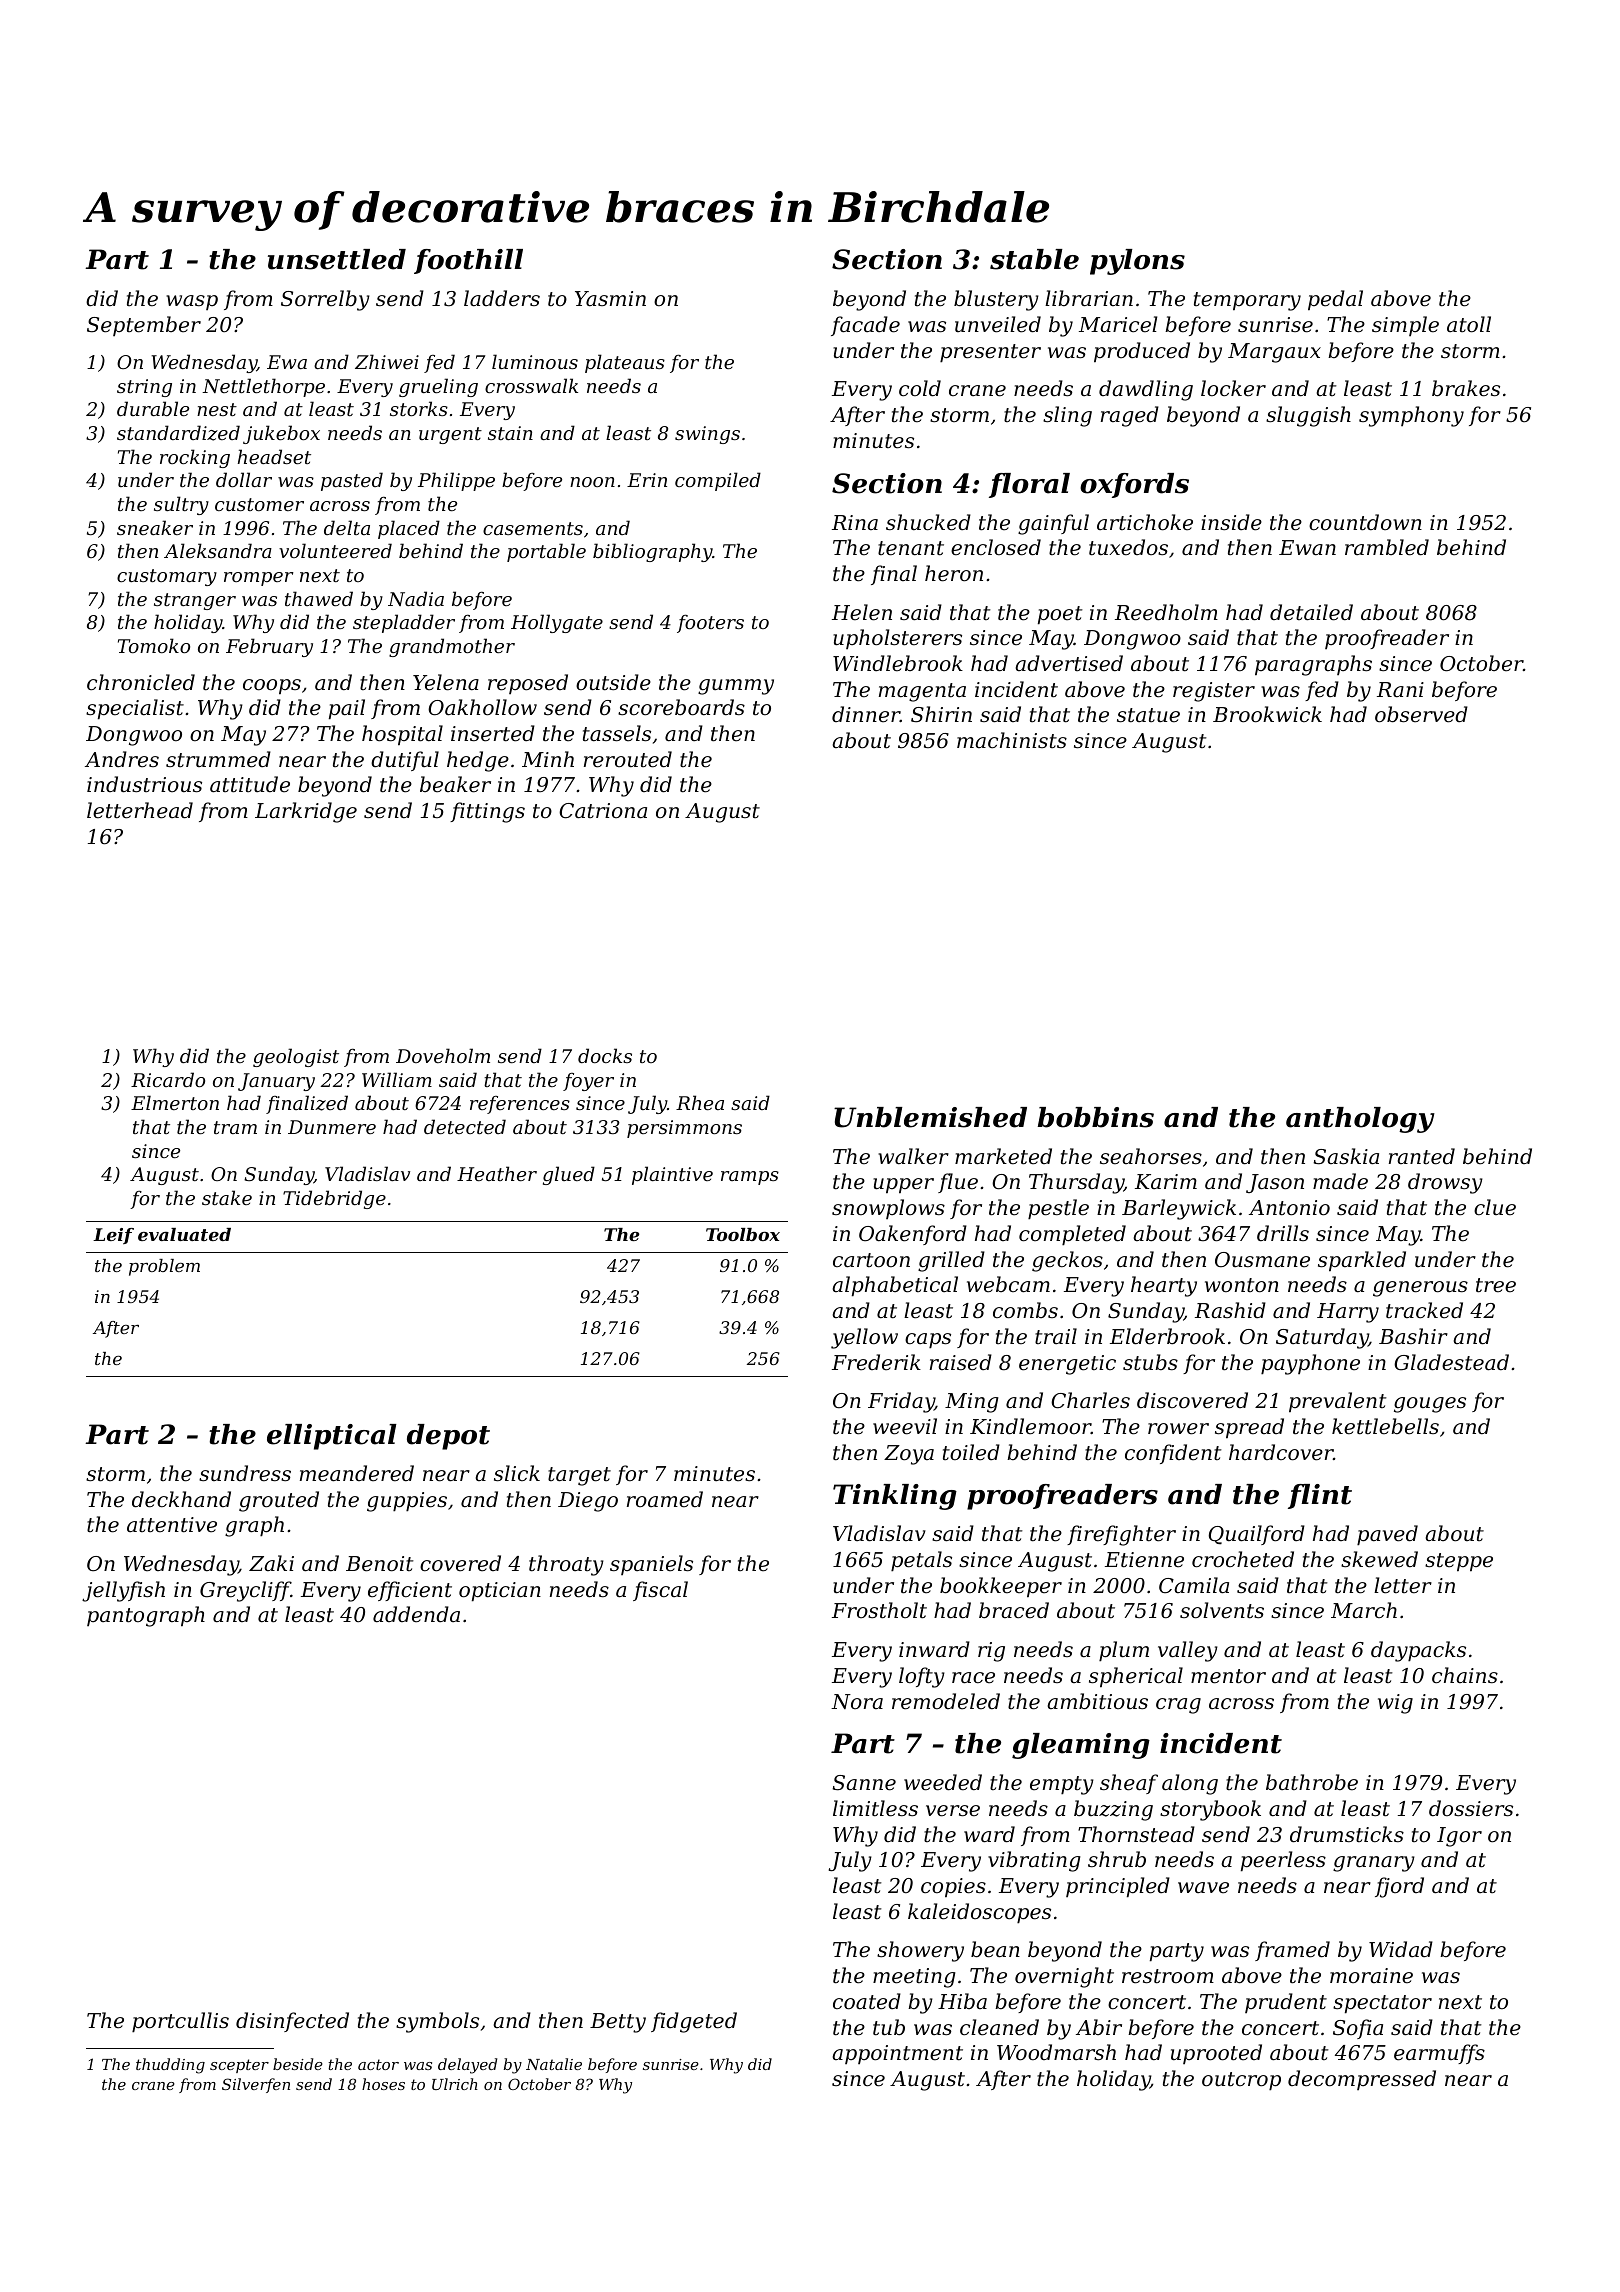 This document has height=2292, width=1620. What do you see at coordinates (1496, 1285) in the document?
I see `tree` at bounding box center [1496, 1285].
